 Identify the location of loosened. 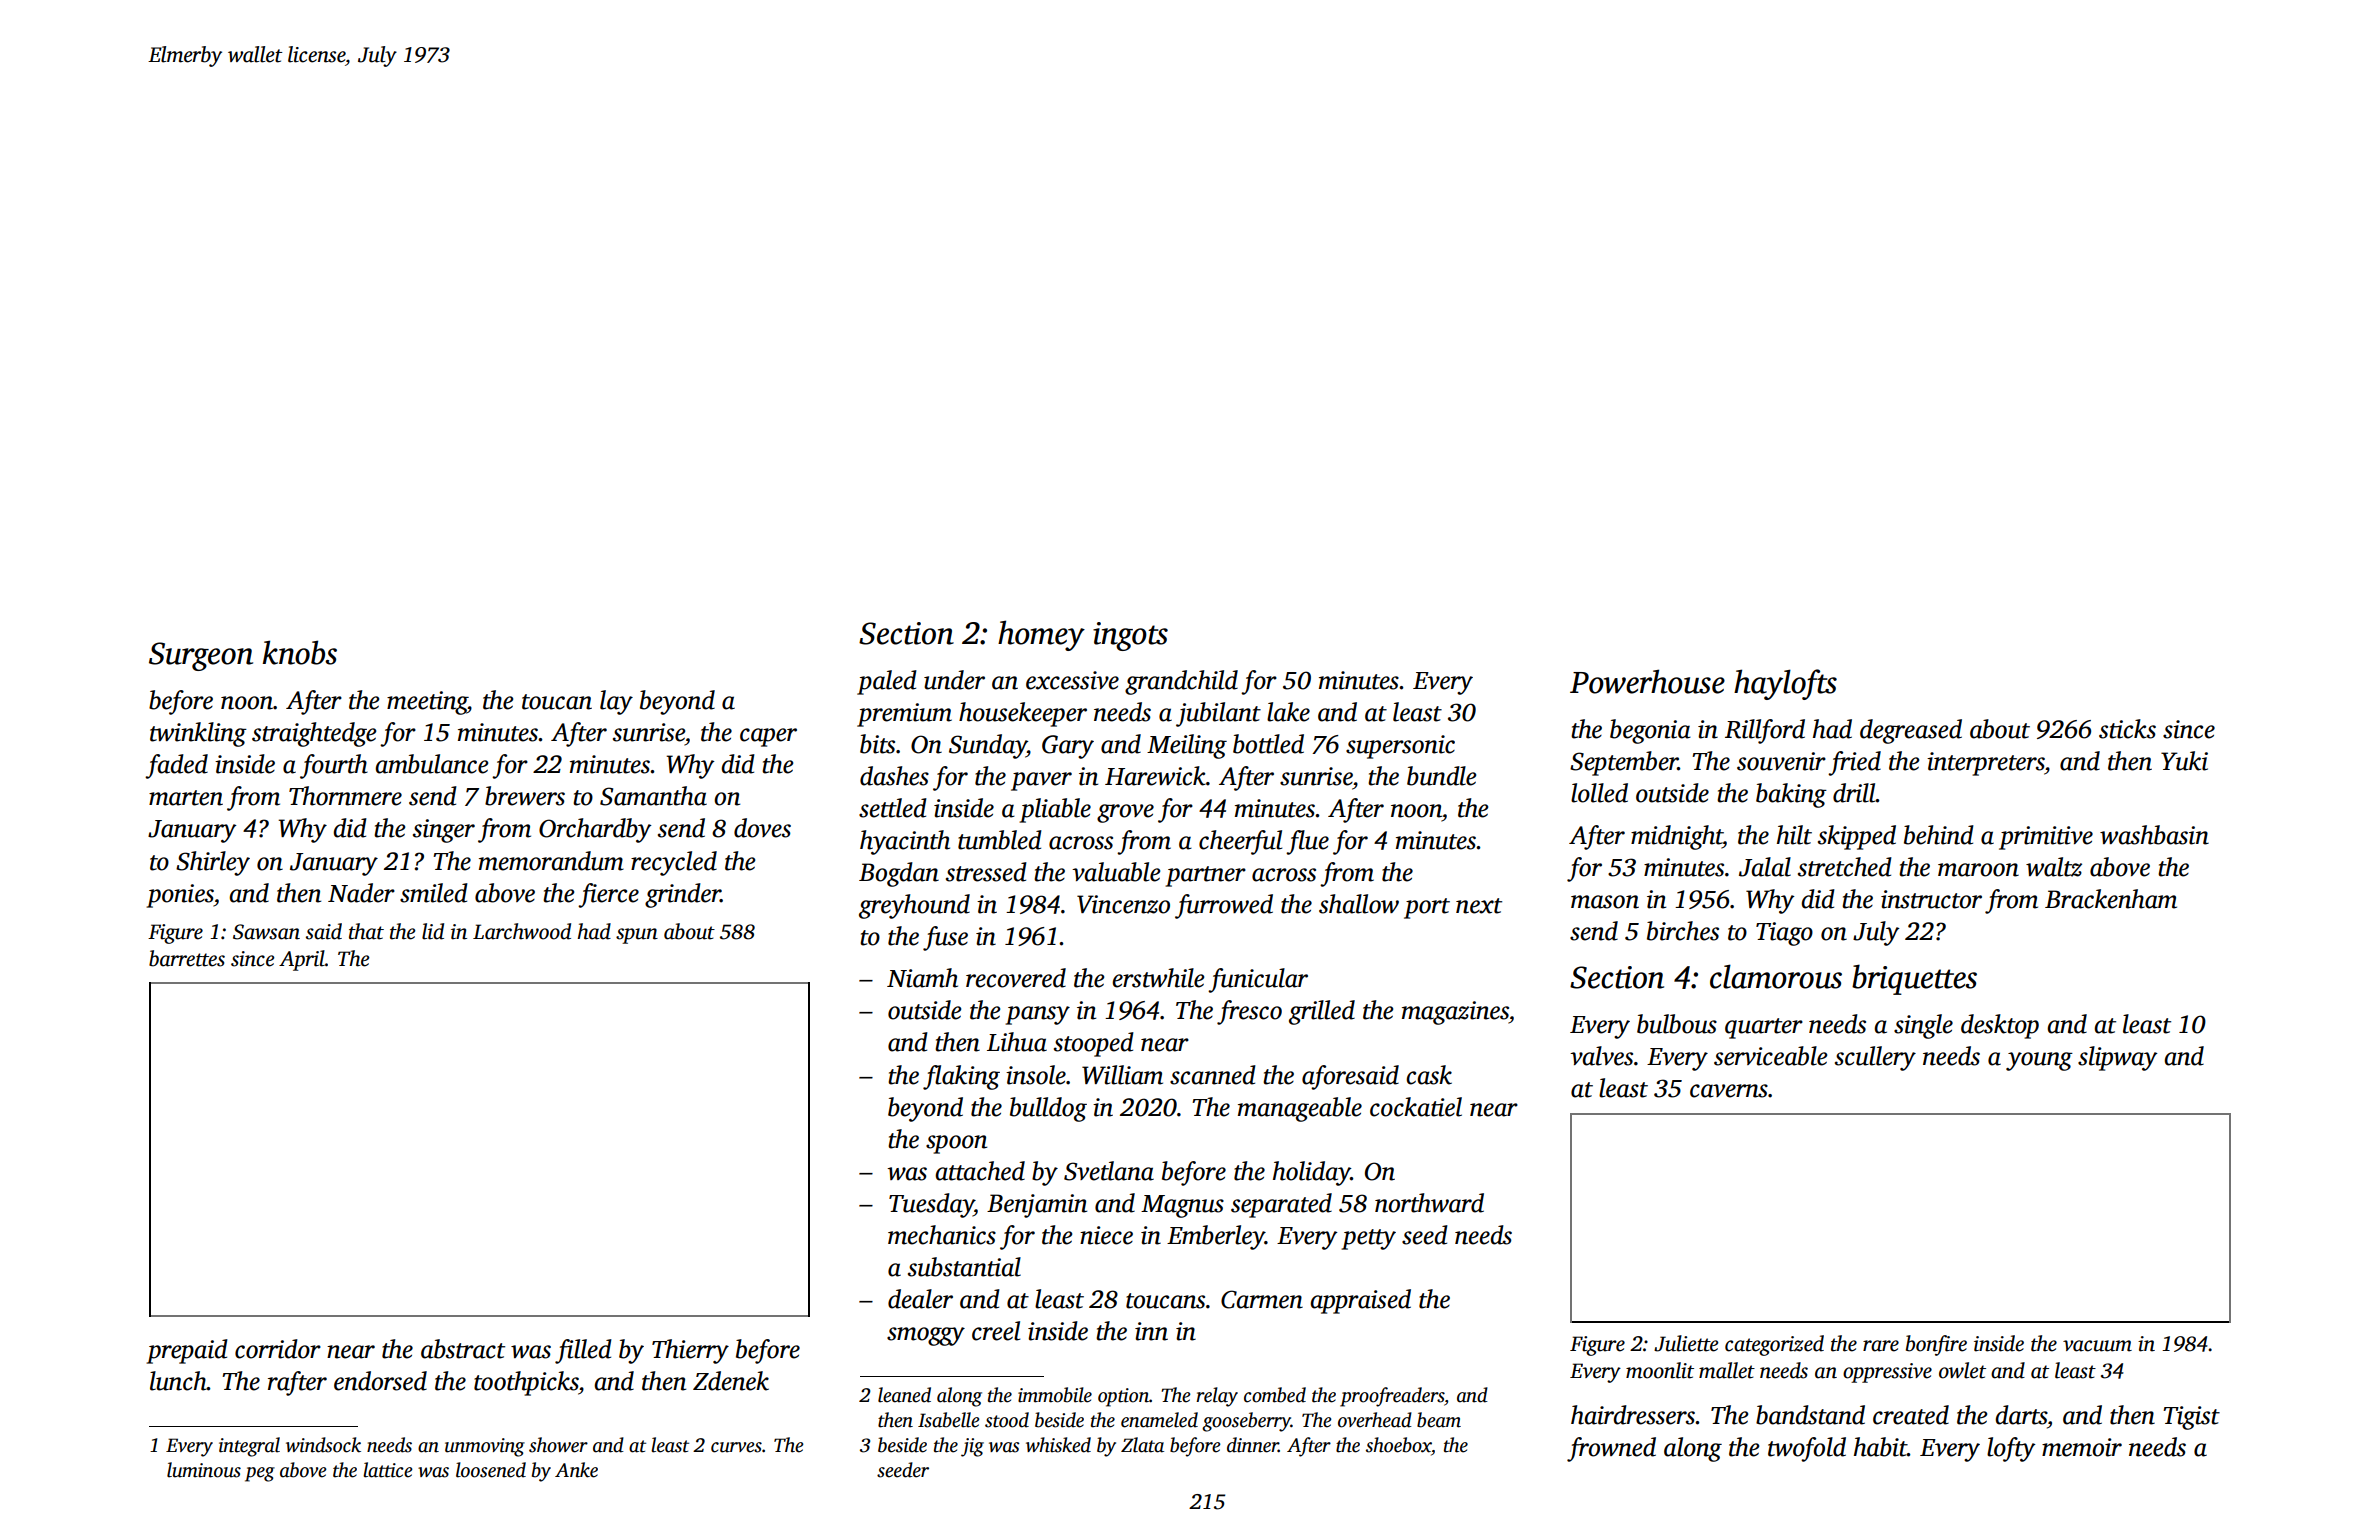
(491, 1470).
